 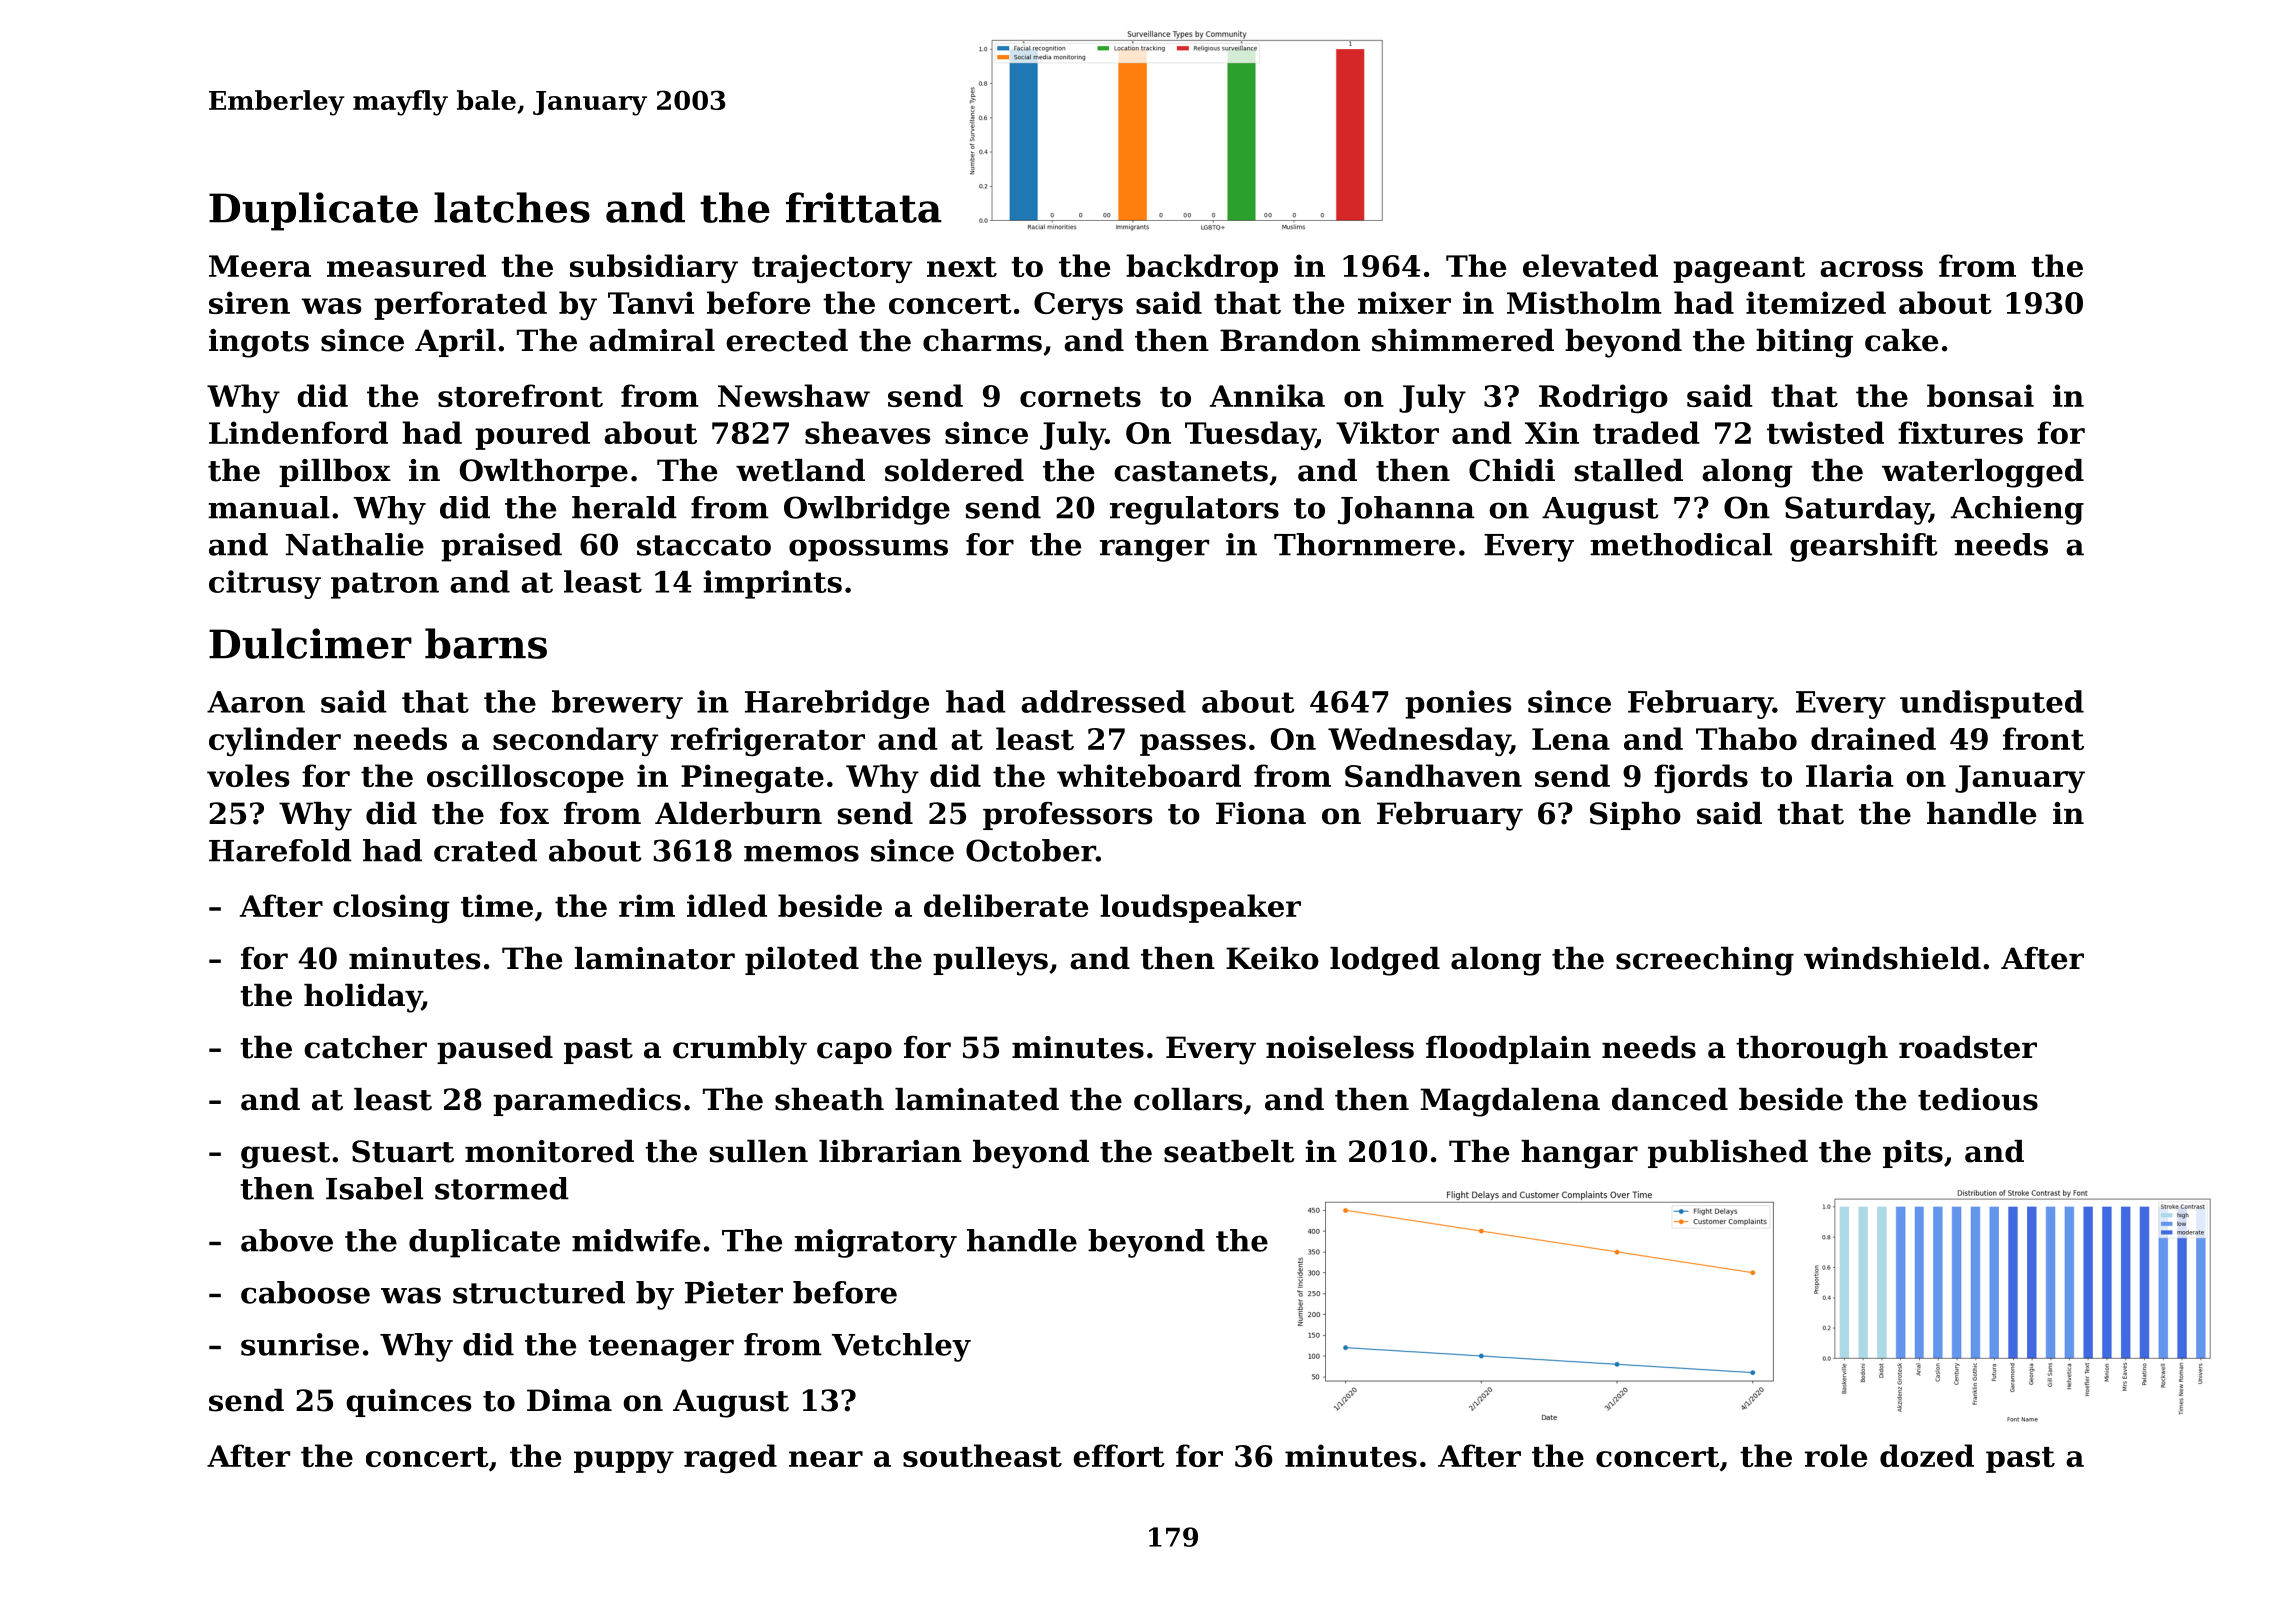 What do you see at coordinates (1968, 1047) in the page?
I see `roadster` at bounding box center [1968, 1047].
